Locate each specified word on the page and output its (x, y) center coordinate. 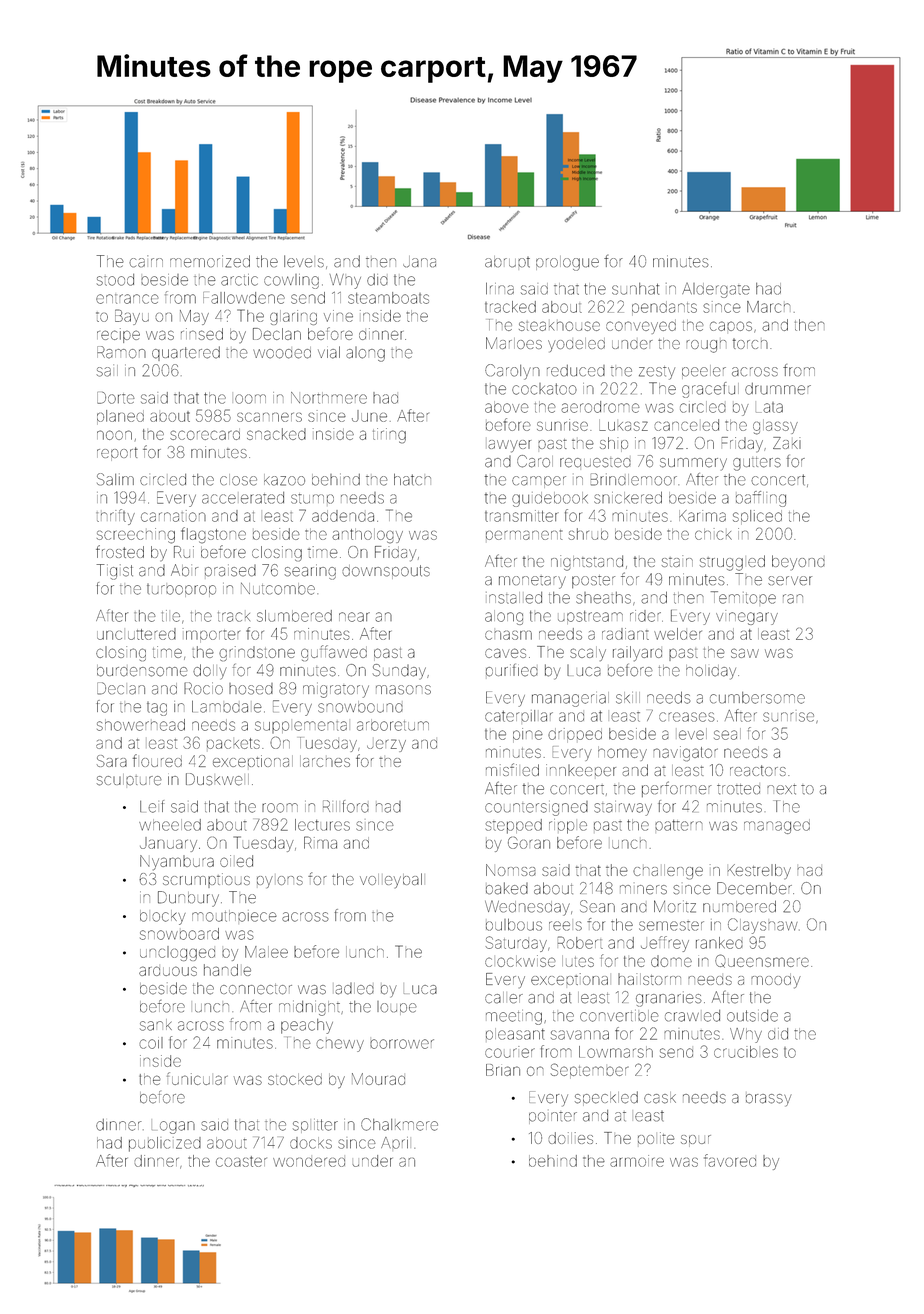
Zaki (787, 443)
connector (256, 989)
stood (115, 280)
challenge (668, 873)
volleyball (391, 880)
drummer (778, 389)
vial (329, 352)
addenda (343, 516)
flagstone (213, 535)
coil (151, 1043)
